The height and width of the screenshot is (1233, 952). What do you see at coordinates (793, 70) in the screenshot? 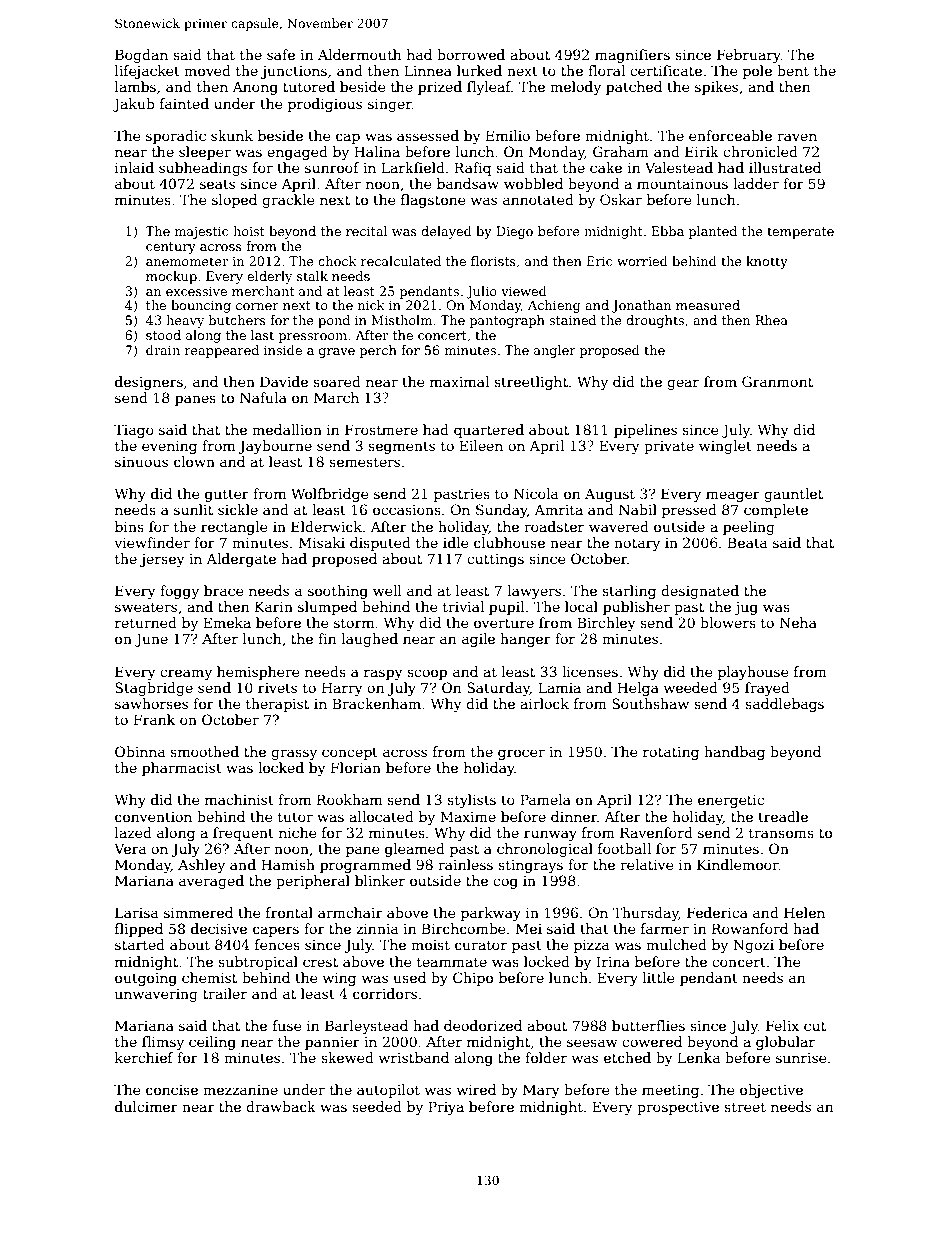
I see `bent` at bounding box center [793, 70].
